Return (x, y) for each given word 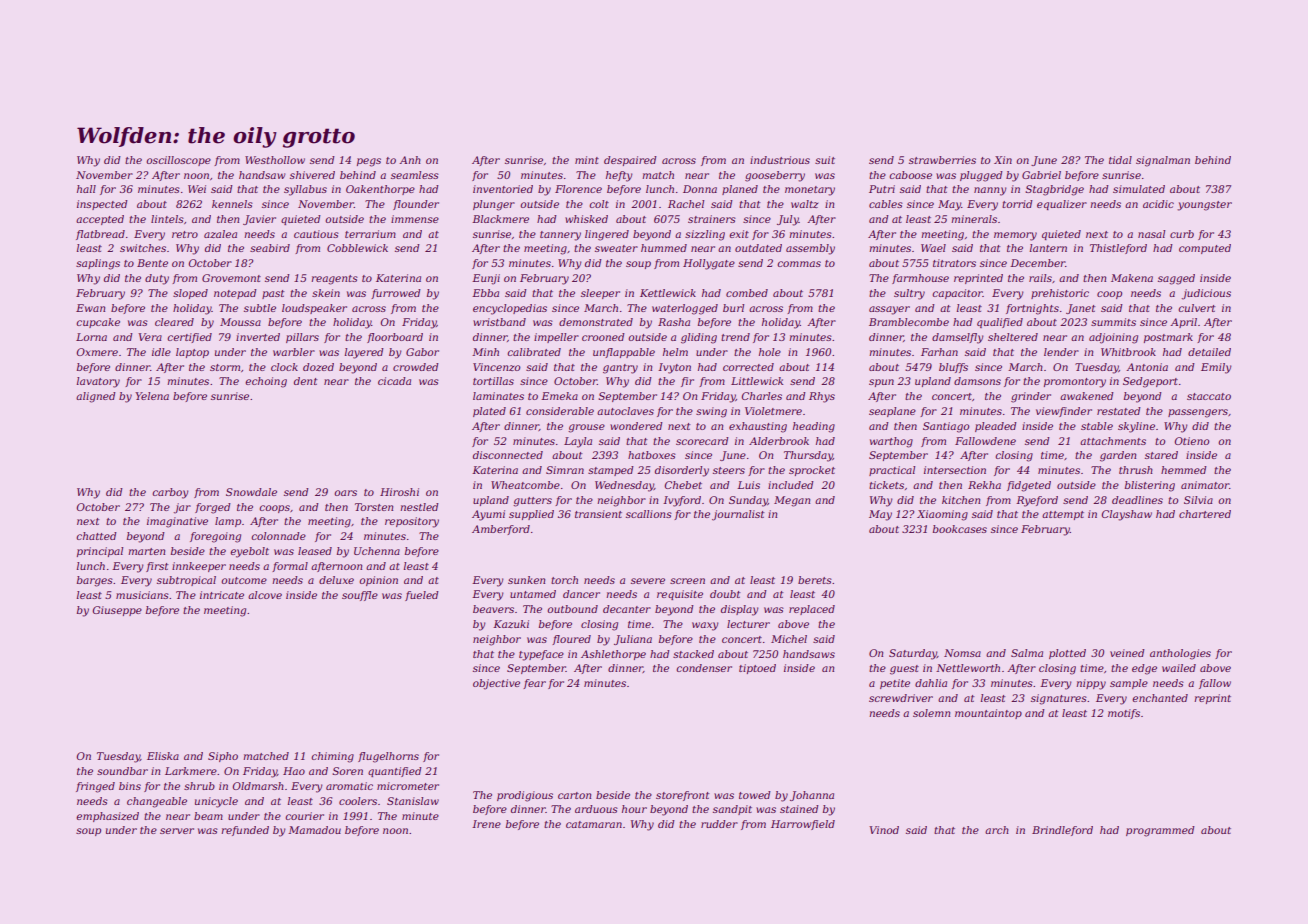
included (791, 485)
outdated (758, 248)
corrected (748, 367)
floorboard (395, 338)
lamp (228, 522)
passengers (1198, 413)
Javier (259, 220)
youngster (1204, 206)
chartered (1205, 514)
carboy (170, 493)
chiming (332, 757)
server (177, 831)
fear (534, 684)
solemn (931, 713)
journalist (738, 515)
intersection (955, 470)
